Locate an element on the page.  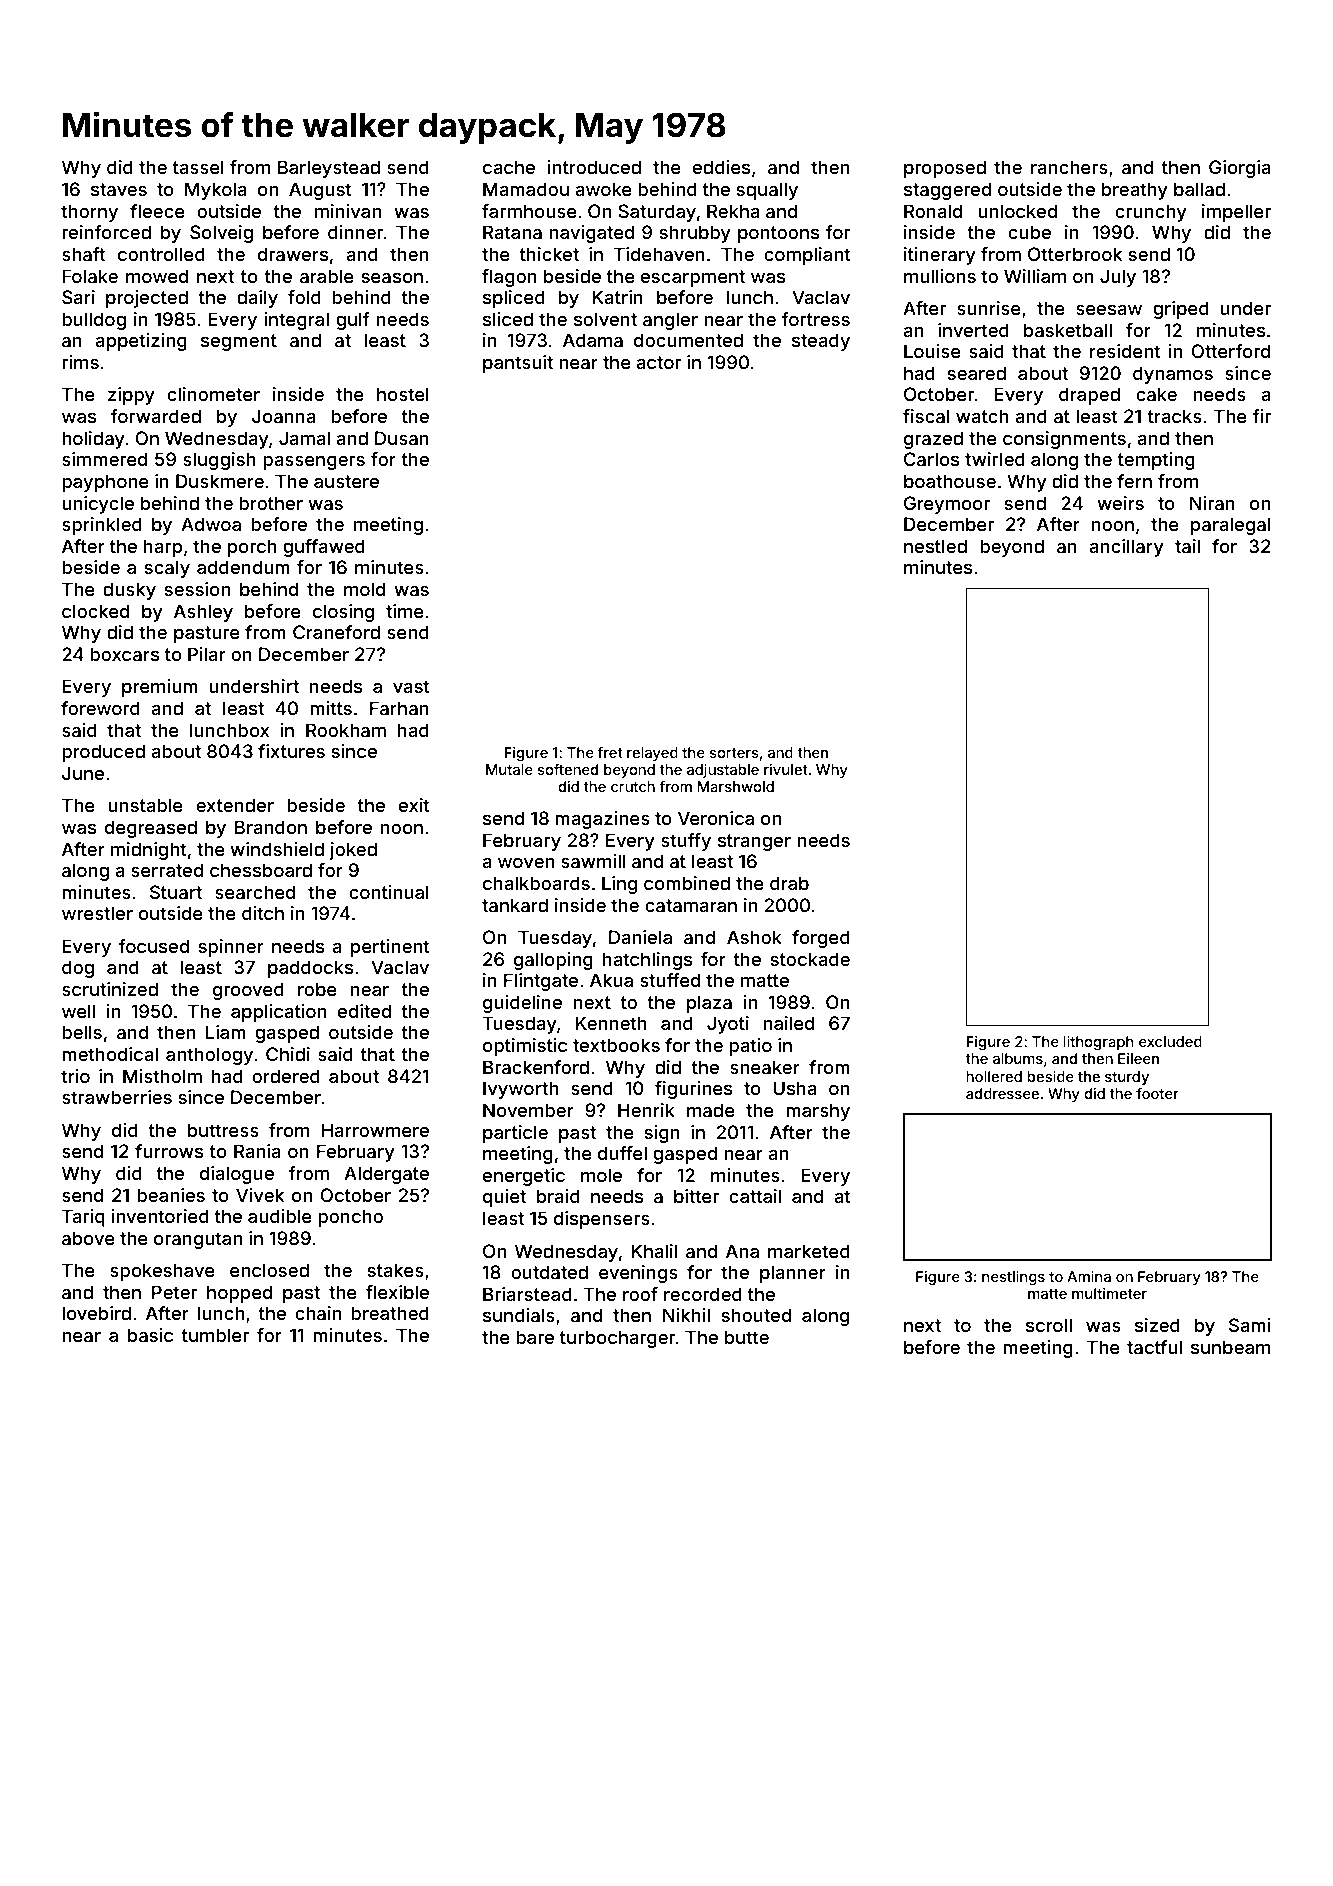
bare is located at coordinates (535, 1337).
